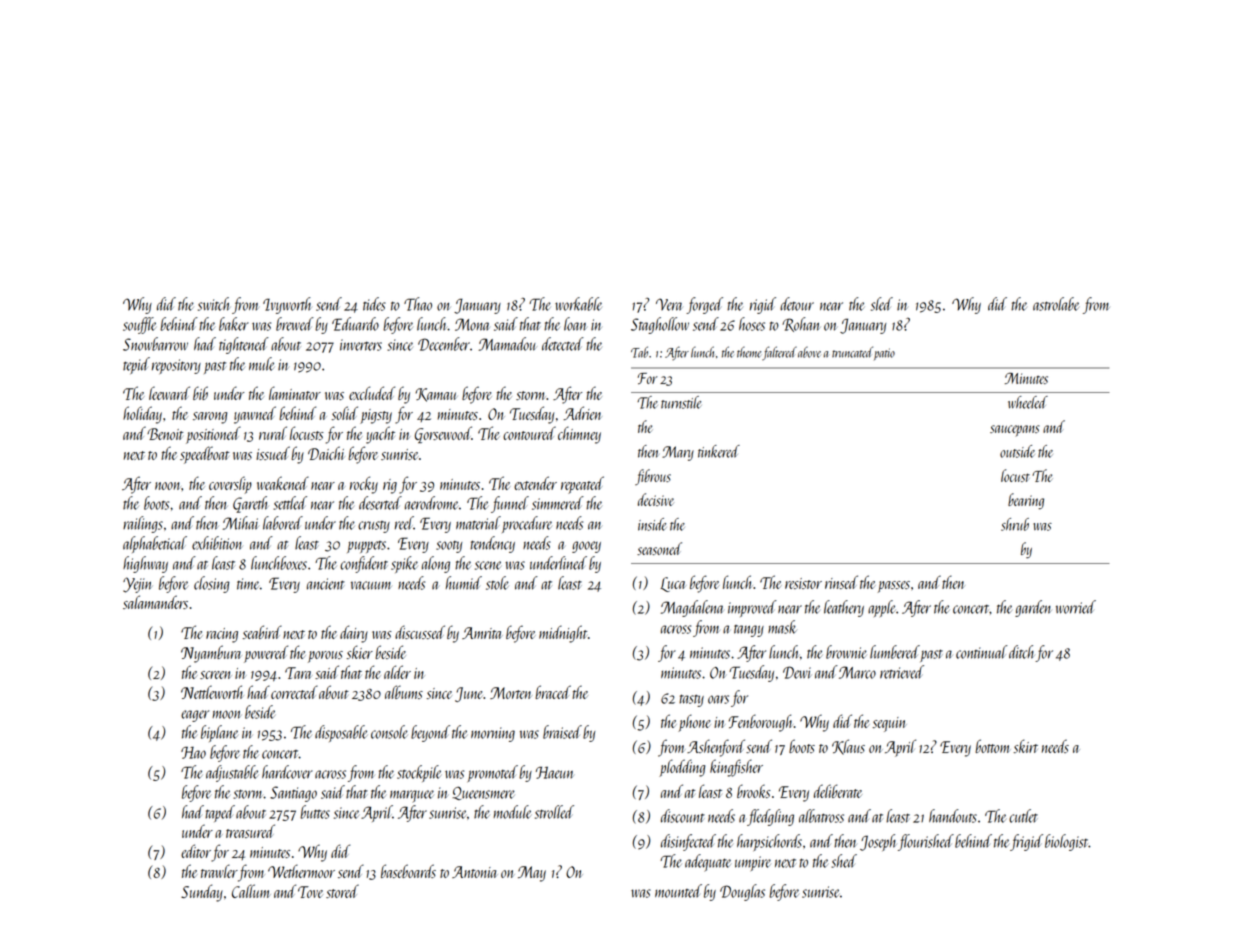  Describe the element at coordinates (852, 352) in the image. I see `truncated` at that location.
